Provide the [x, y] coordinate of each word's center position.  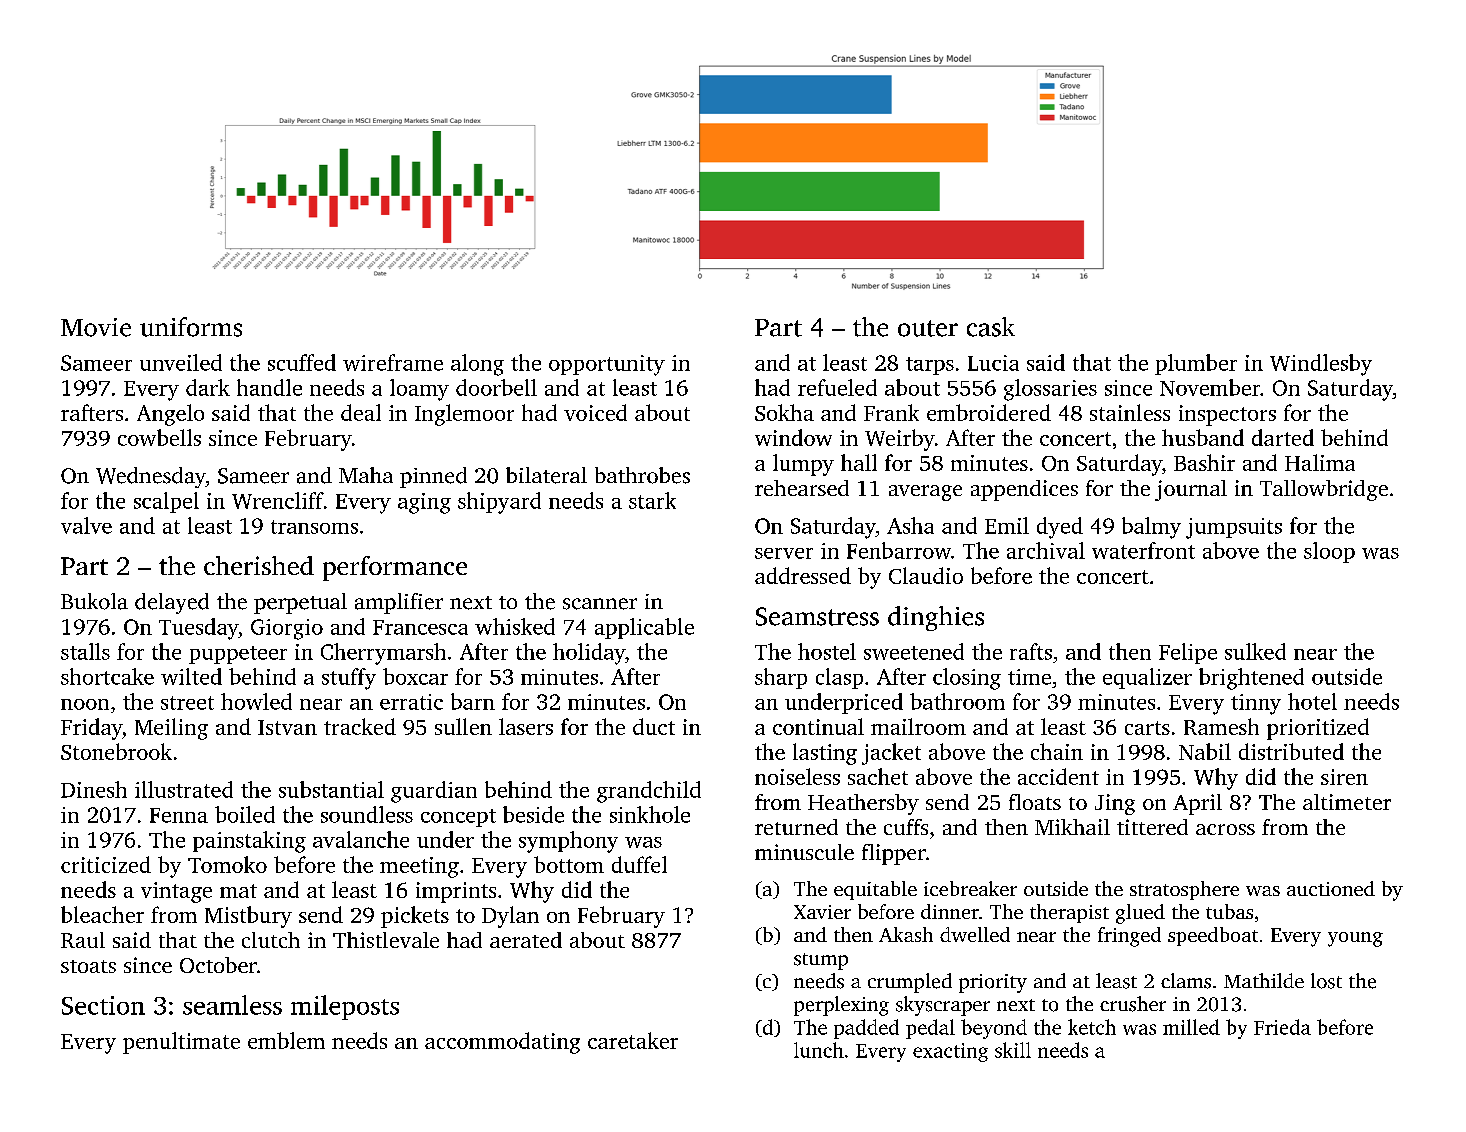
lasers [526, 726]
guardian [434, 792]
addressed [803, 575]
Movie [96, 327]
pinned [433, 477]
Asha [910, 525]
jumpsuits [1234, 528]
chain [1057, 751]
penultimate [181, 1043]
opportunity [607, 365]
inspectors [1227, 415]
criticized [106, 864]
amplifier [399, 603]
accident [1058, 776]
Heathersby [863, 804]
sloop [1329, 552]
